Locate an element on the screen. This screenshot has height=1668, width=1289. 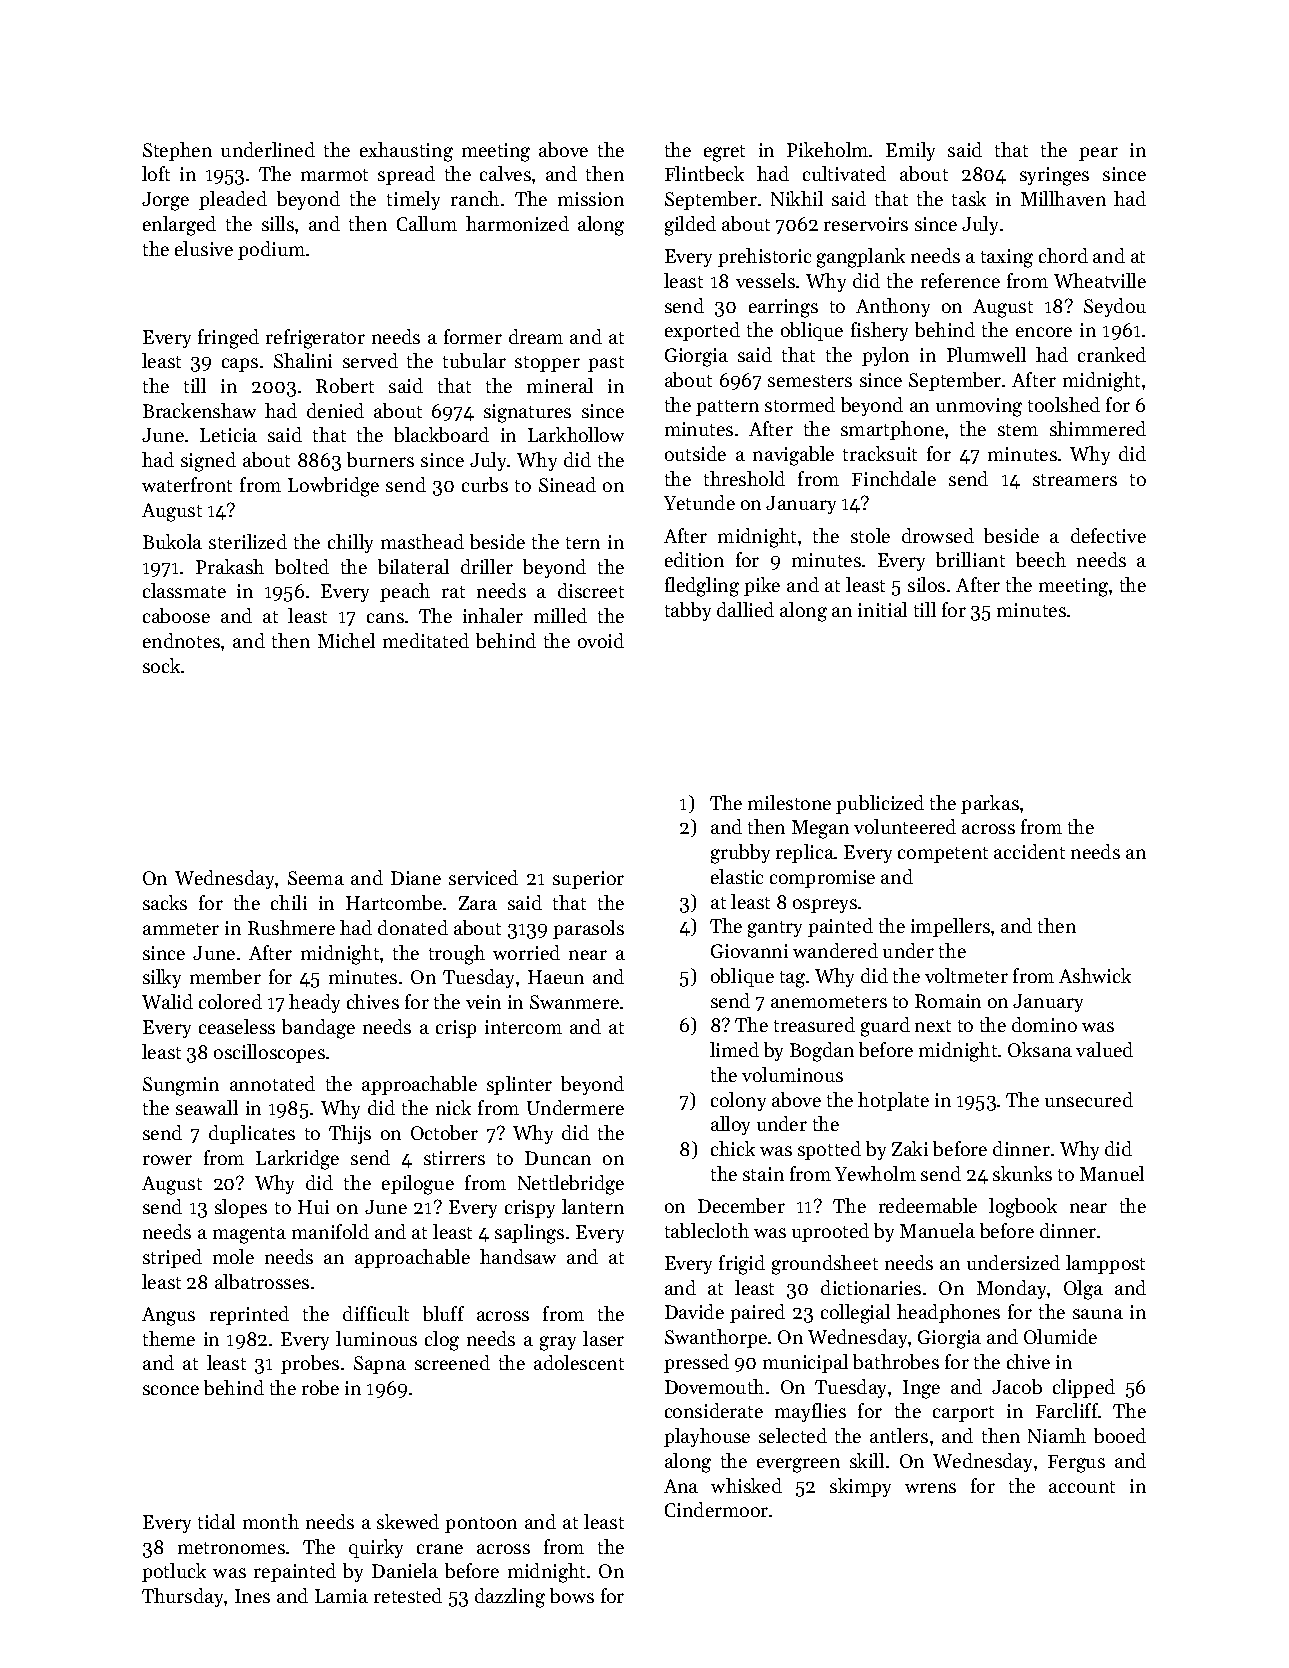
Thursday is located at coordinates (183, 1597).
